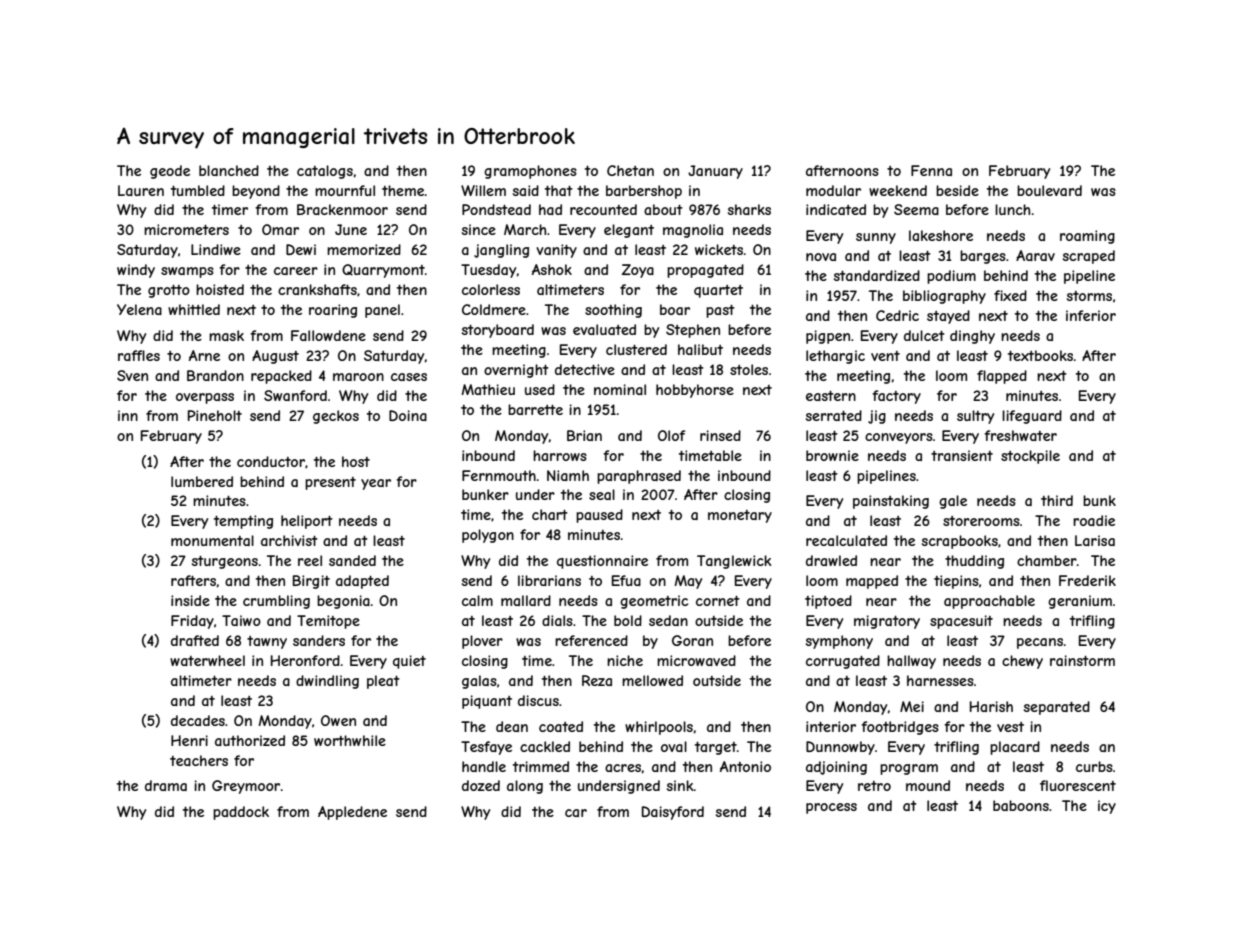 The image size is (1233, 952). I want to click on January, so click(715, 172).
